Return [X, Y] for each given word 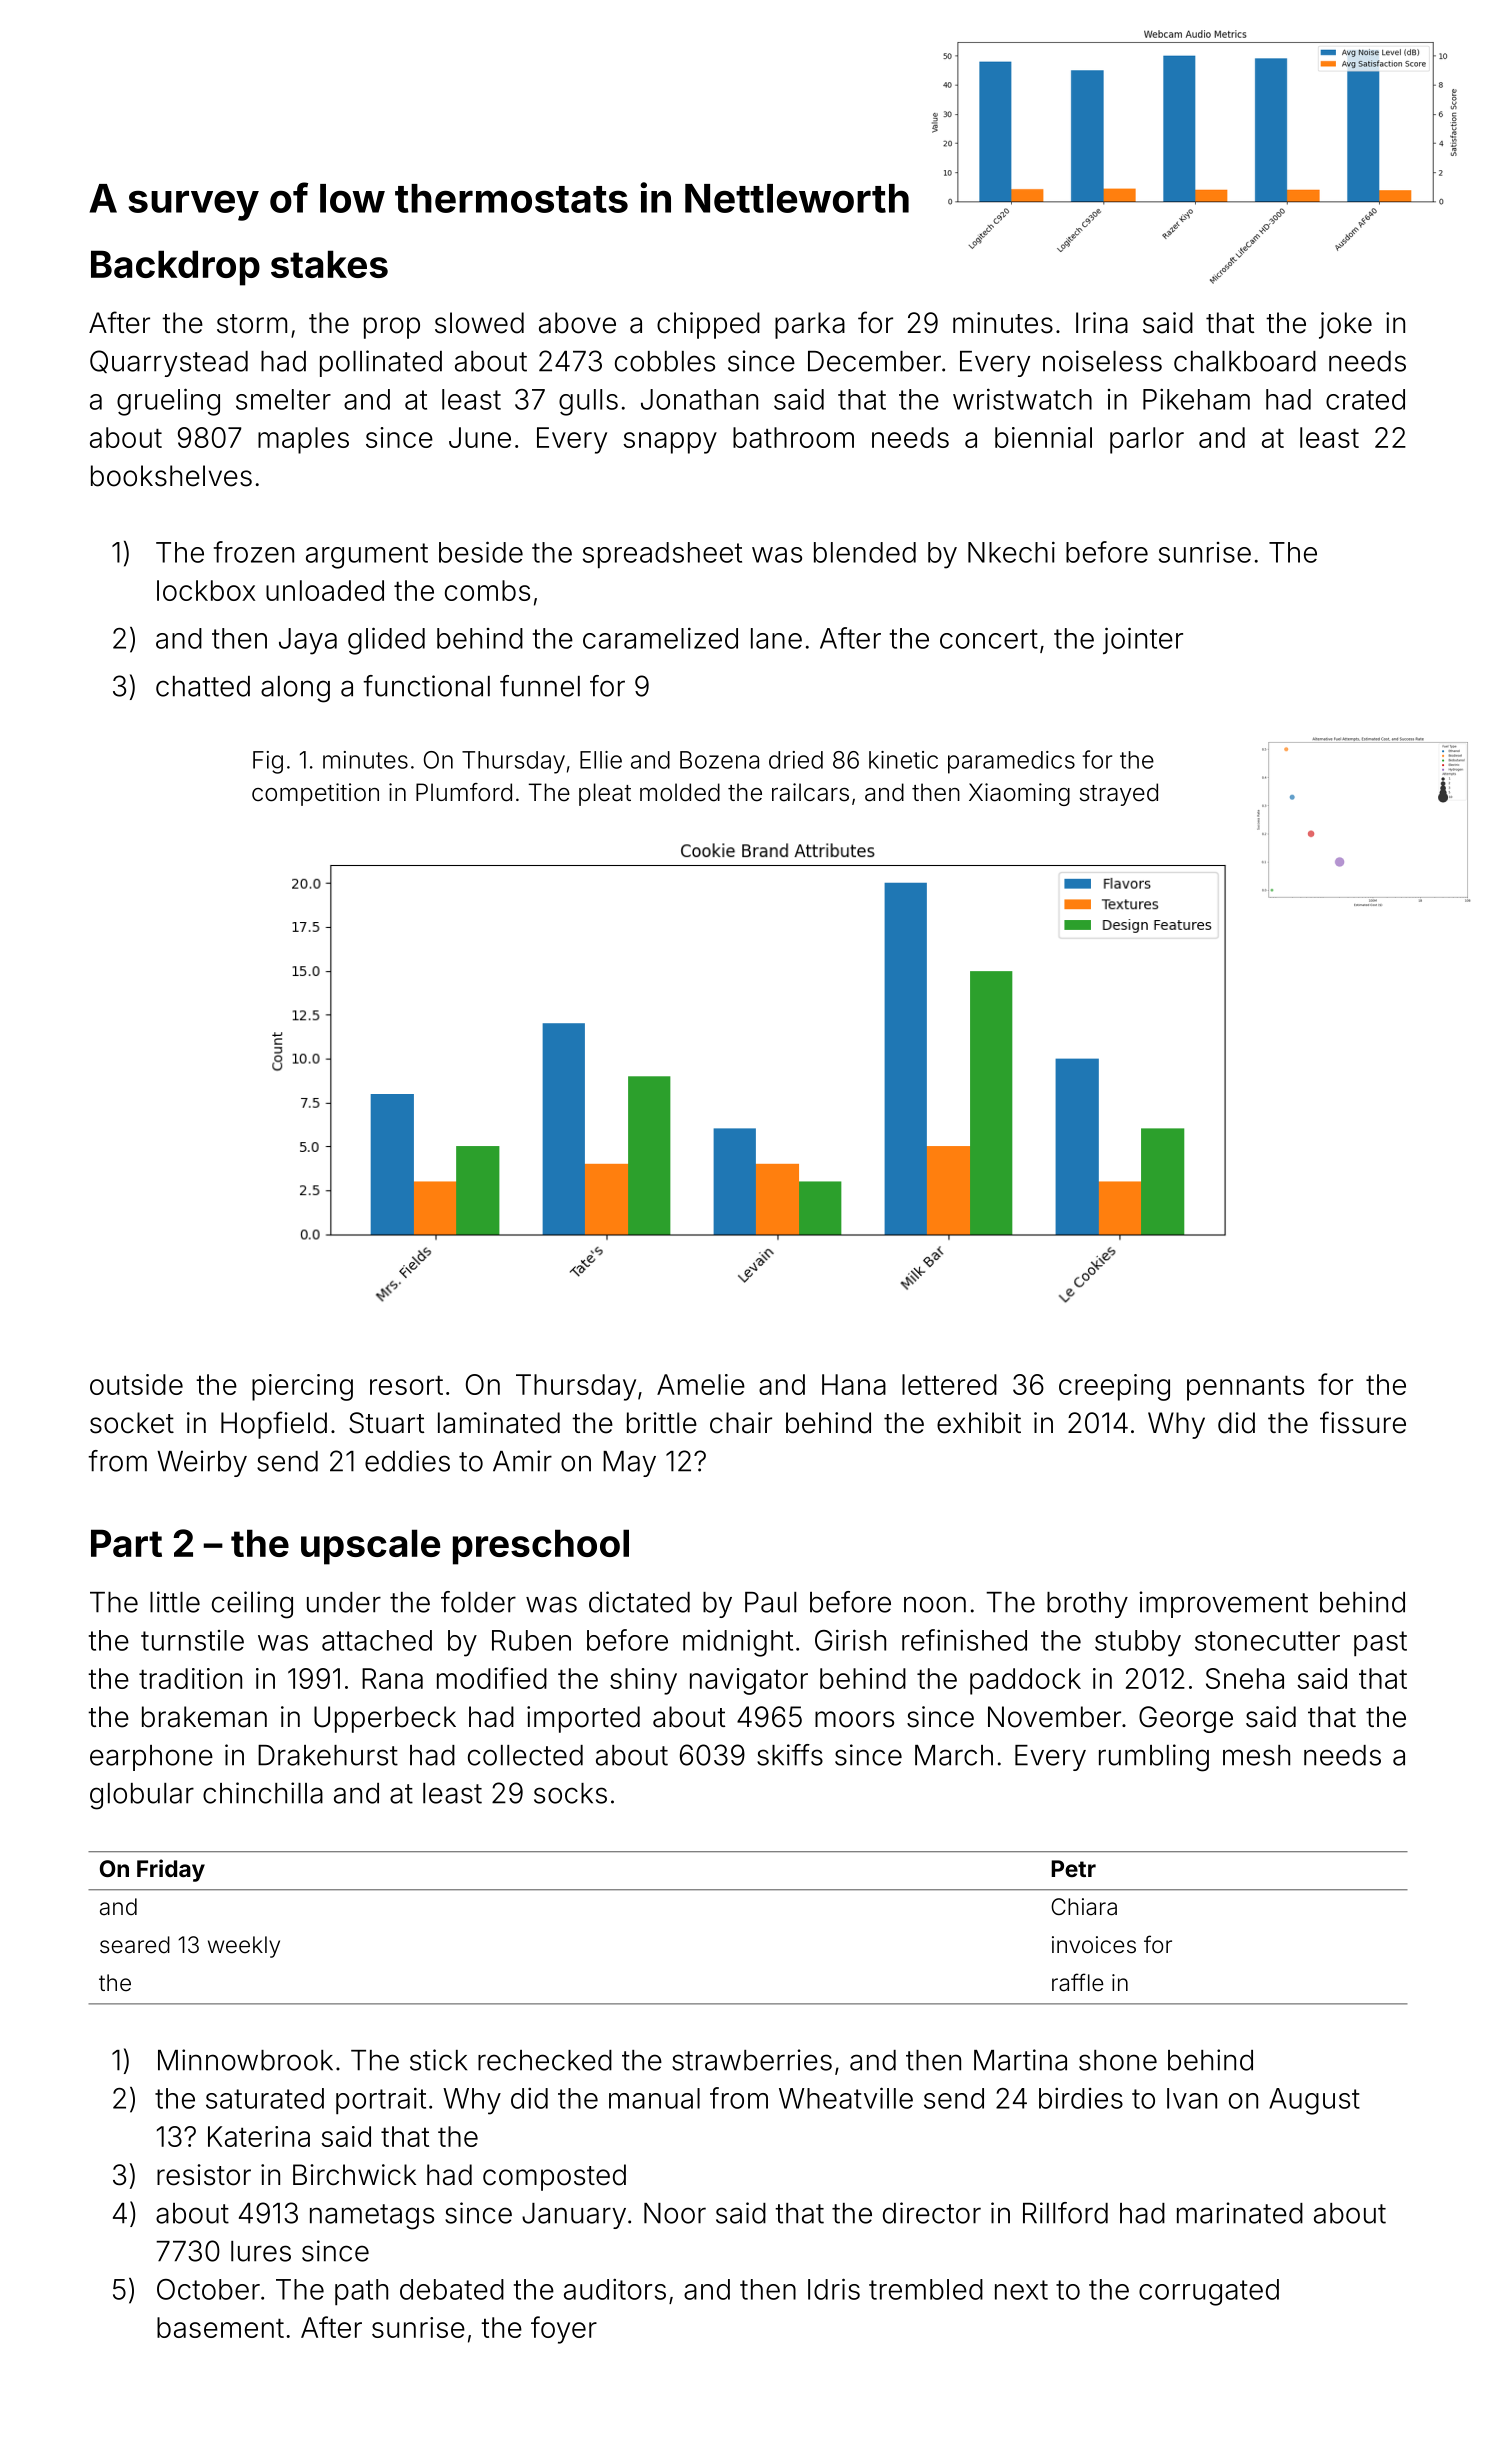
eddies [407, 1461]
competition [315, 794]
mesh [1256, 1755]
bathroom [793, 437]
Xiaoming [1019, 794]
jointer [1143, 640]
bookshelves [171, 476]
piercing [302, 1387]
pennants [1245, 1388]
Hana [854, 1384]
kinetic [903, 760]
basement [220, 2327]
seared [135, 1945]
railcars [810, 792]
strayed [1119, 794]
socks [570, 1793]
